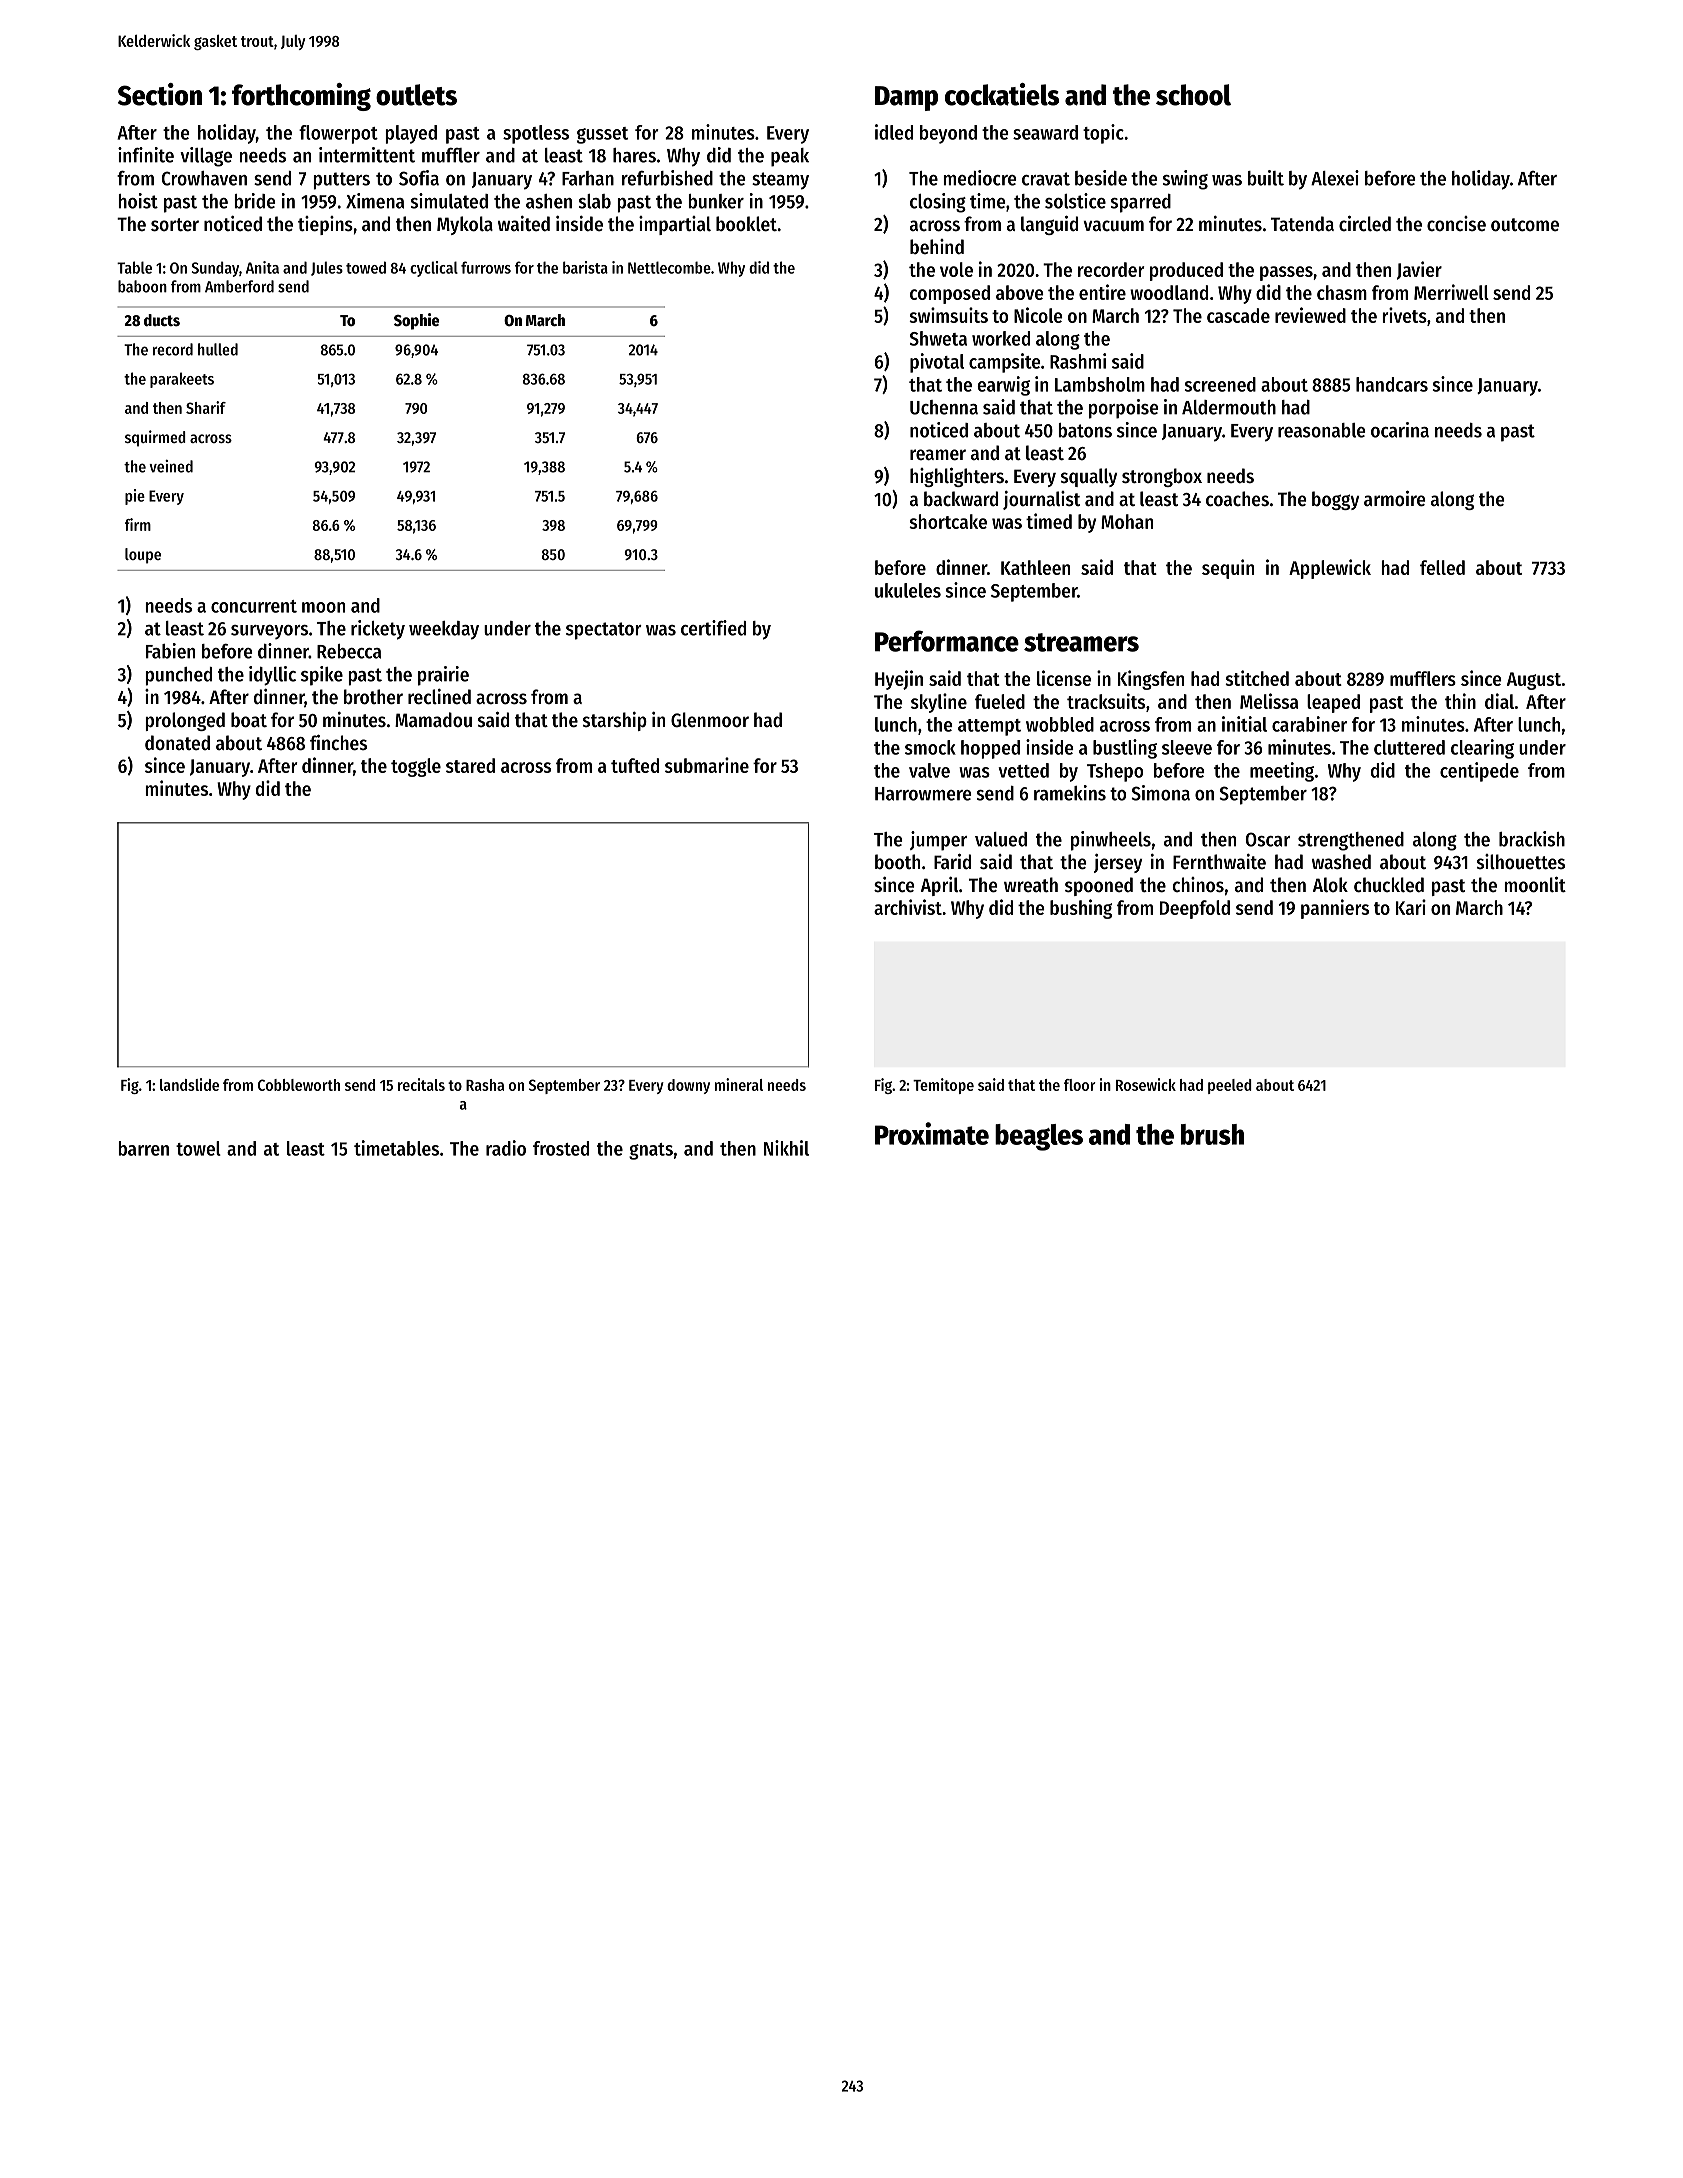 The image size is (1683, 2178). What do you see at coordinates (908, 907) in the screenshot?
I see `archivist` at bounding box center [908, 907].
